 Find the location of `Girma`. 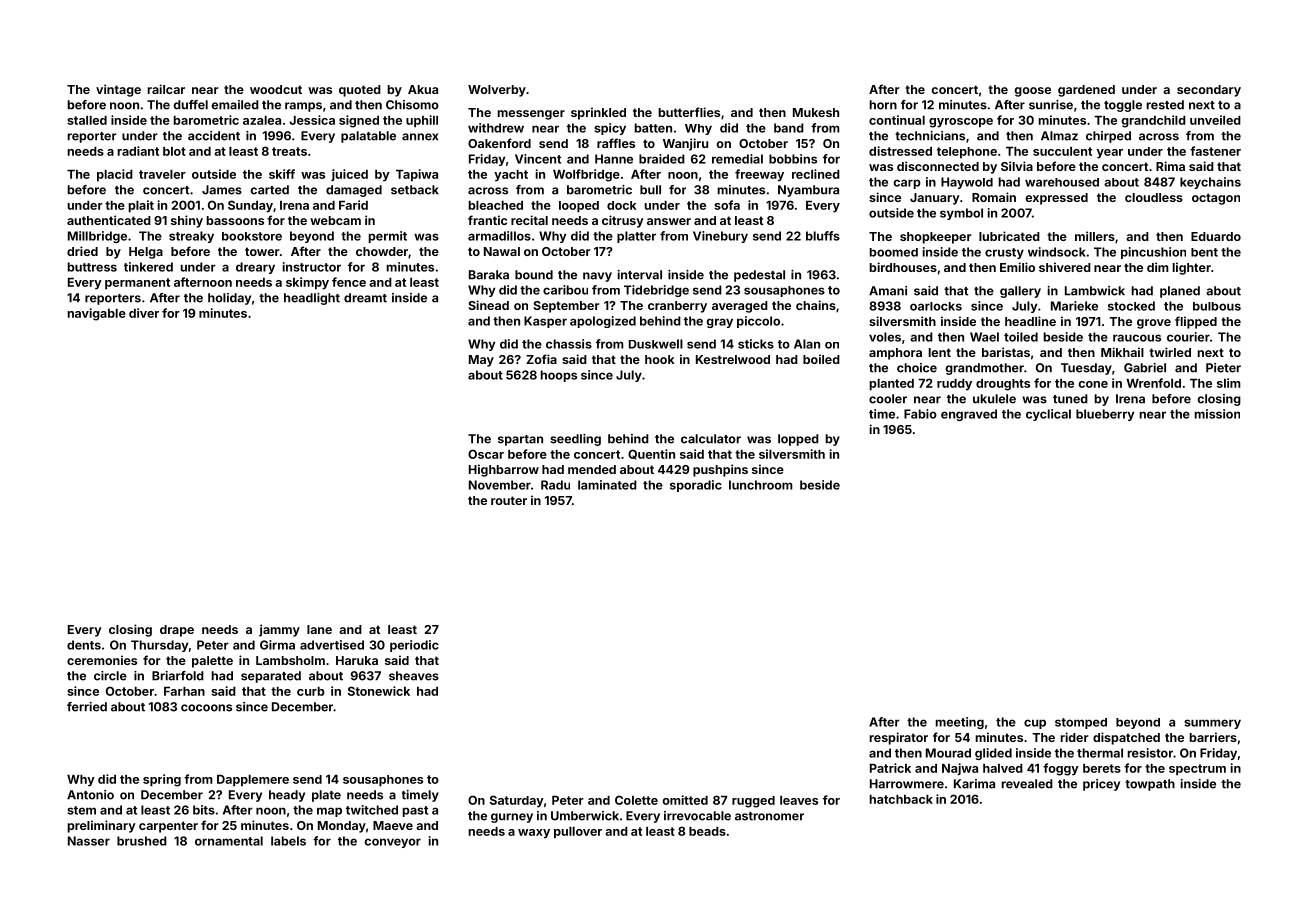

Girma is located at coordinates (277, 645).
